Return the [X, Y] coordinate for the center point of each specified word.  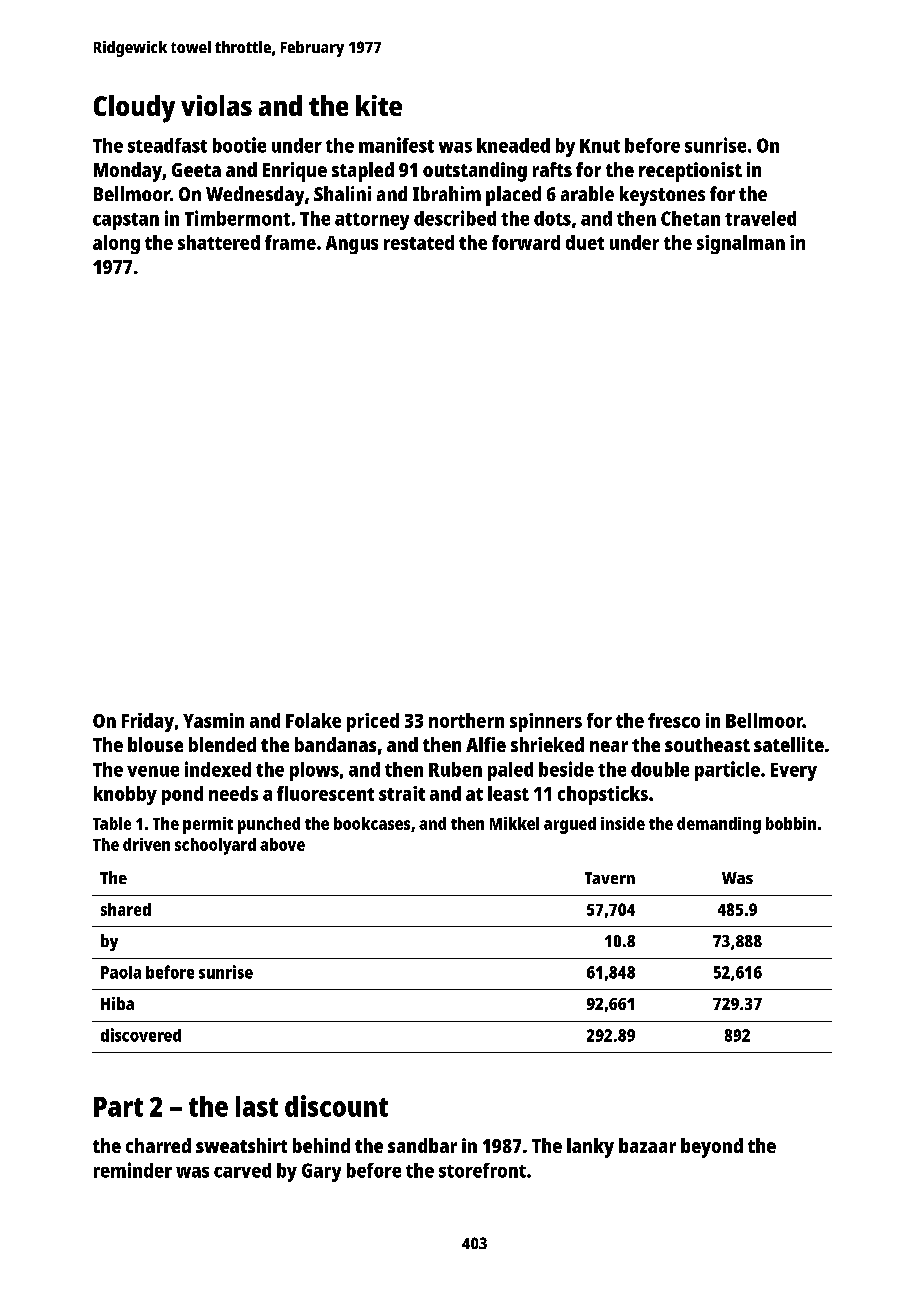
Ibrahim [447, 193]
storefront [482, 1170]
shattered [219, 242]
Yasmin [213, 720]
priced [373, 722]
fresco [674, 720]
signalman [741, 244]
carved [242, 1170]
